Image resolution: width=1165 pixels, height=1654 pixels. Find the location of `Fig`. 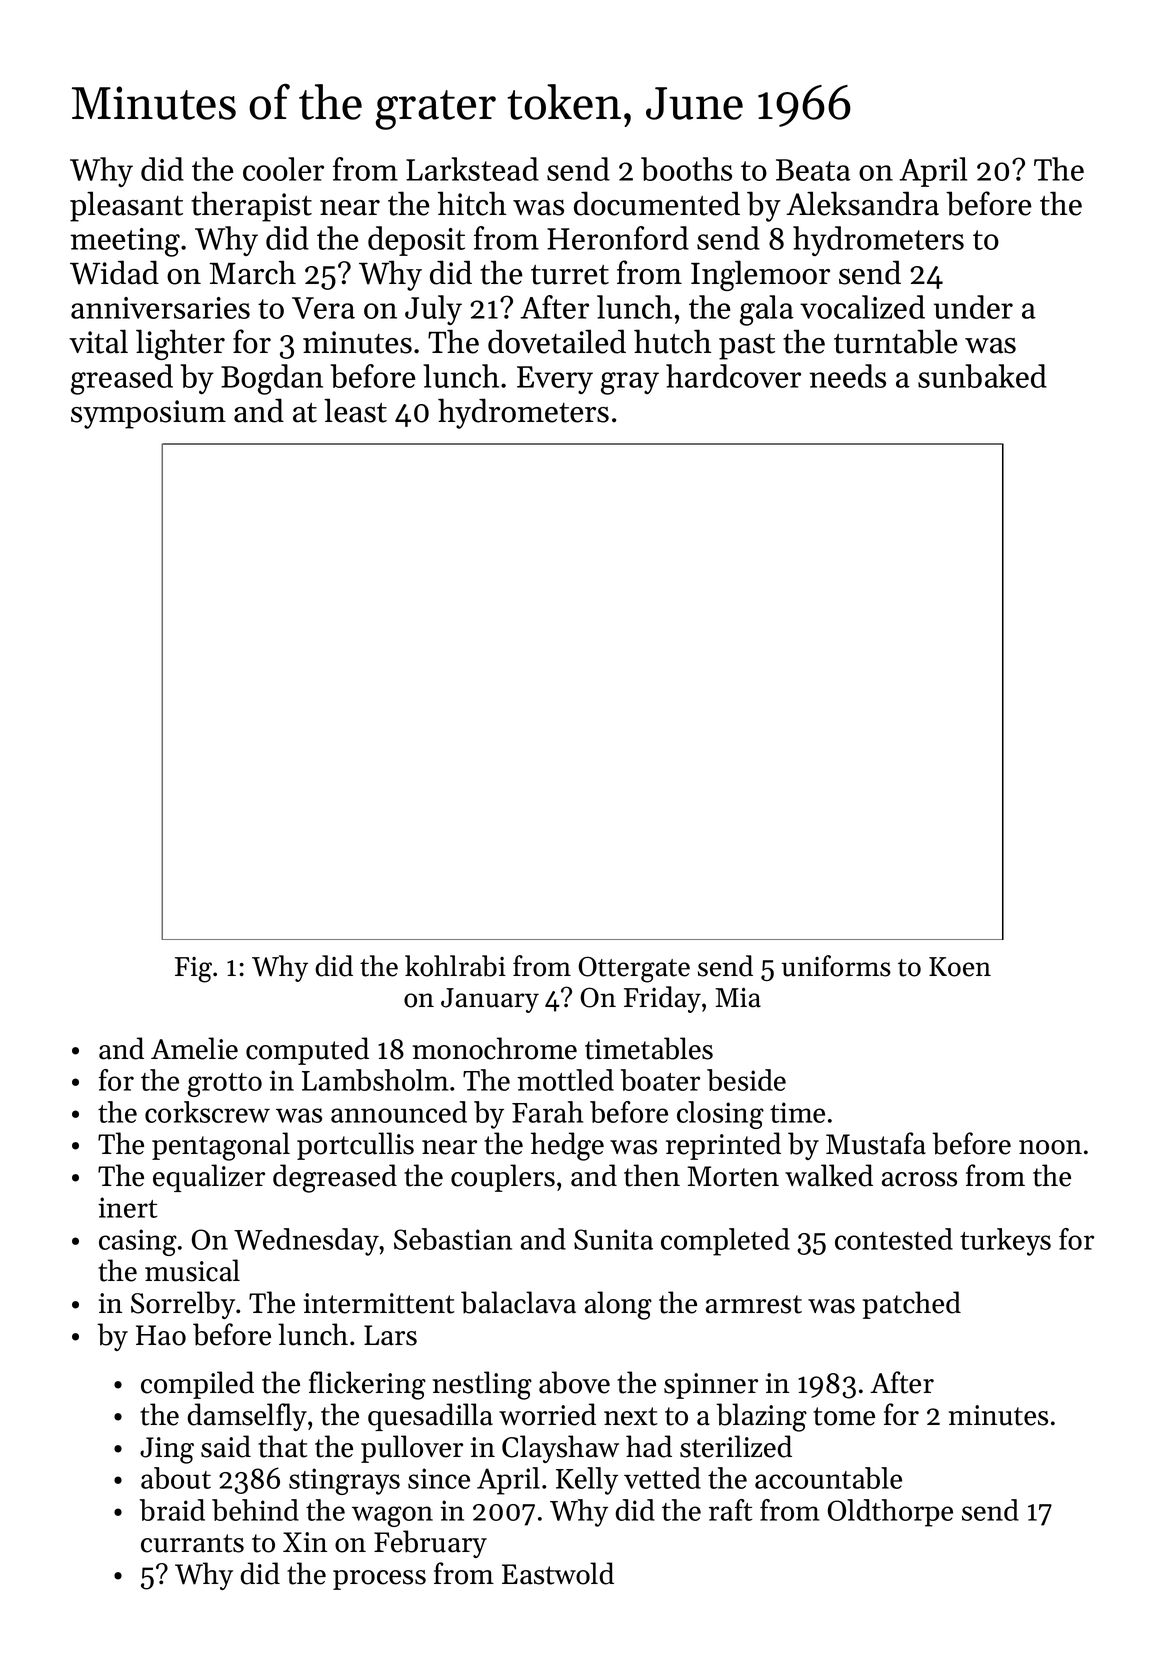

Fig is located at coordinates (193, 970).
